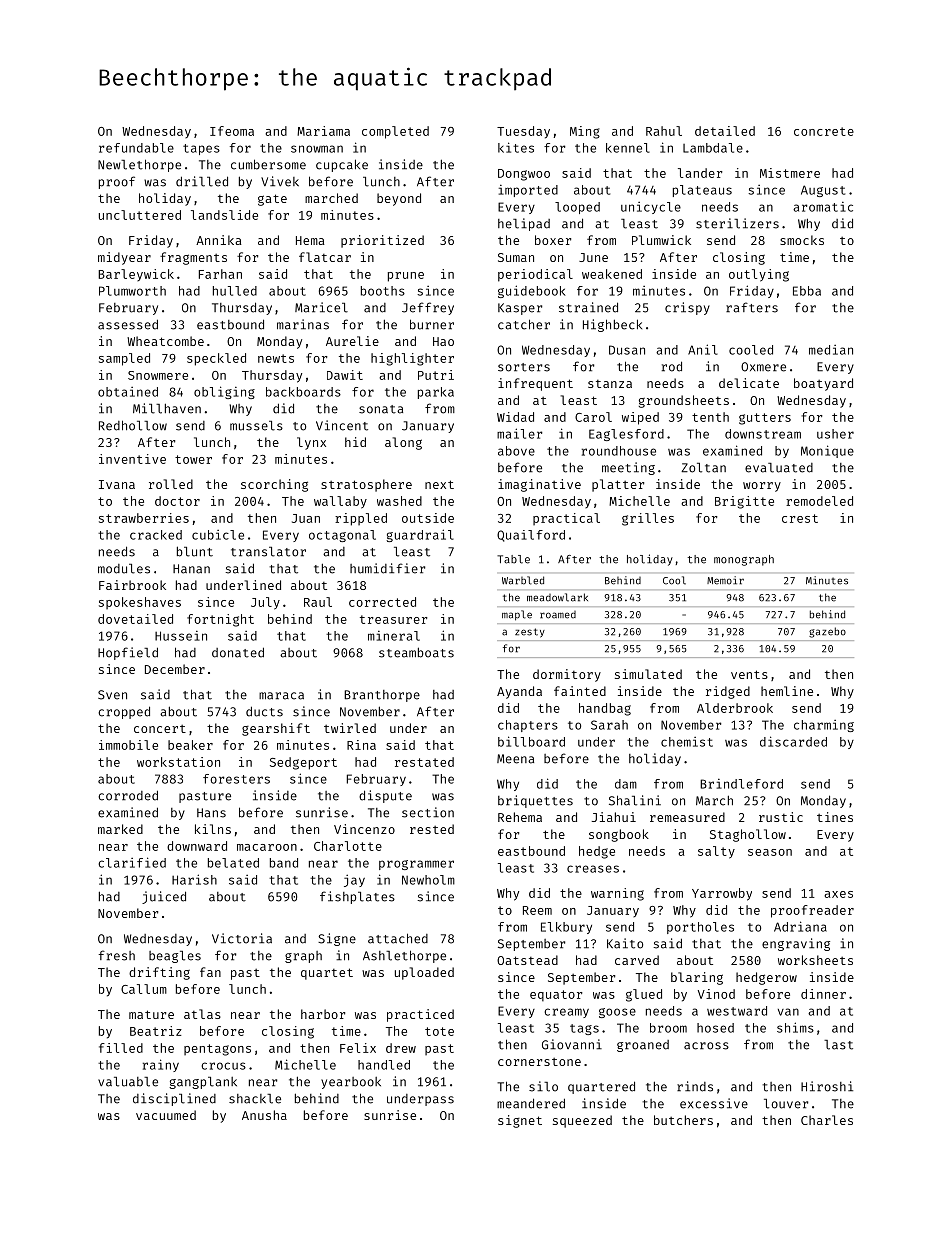  What do you see at coordinates (725, 131) in the screenshot?
I see `detailed` at bounding box center [725, 131].
